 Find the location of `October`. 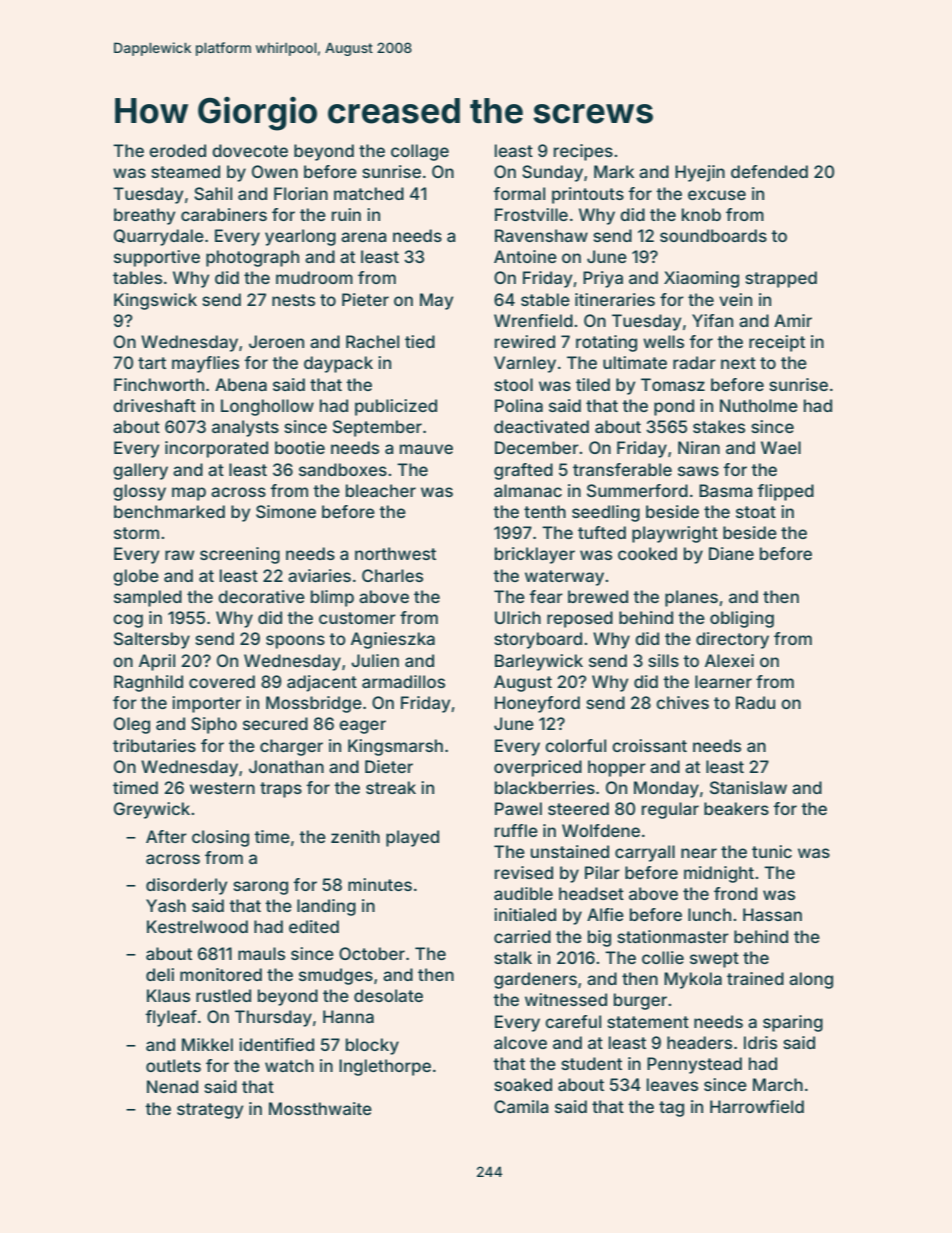

October is located at coordinates (372, 953).
